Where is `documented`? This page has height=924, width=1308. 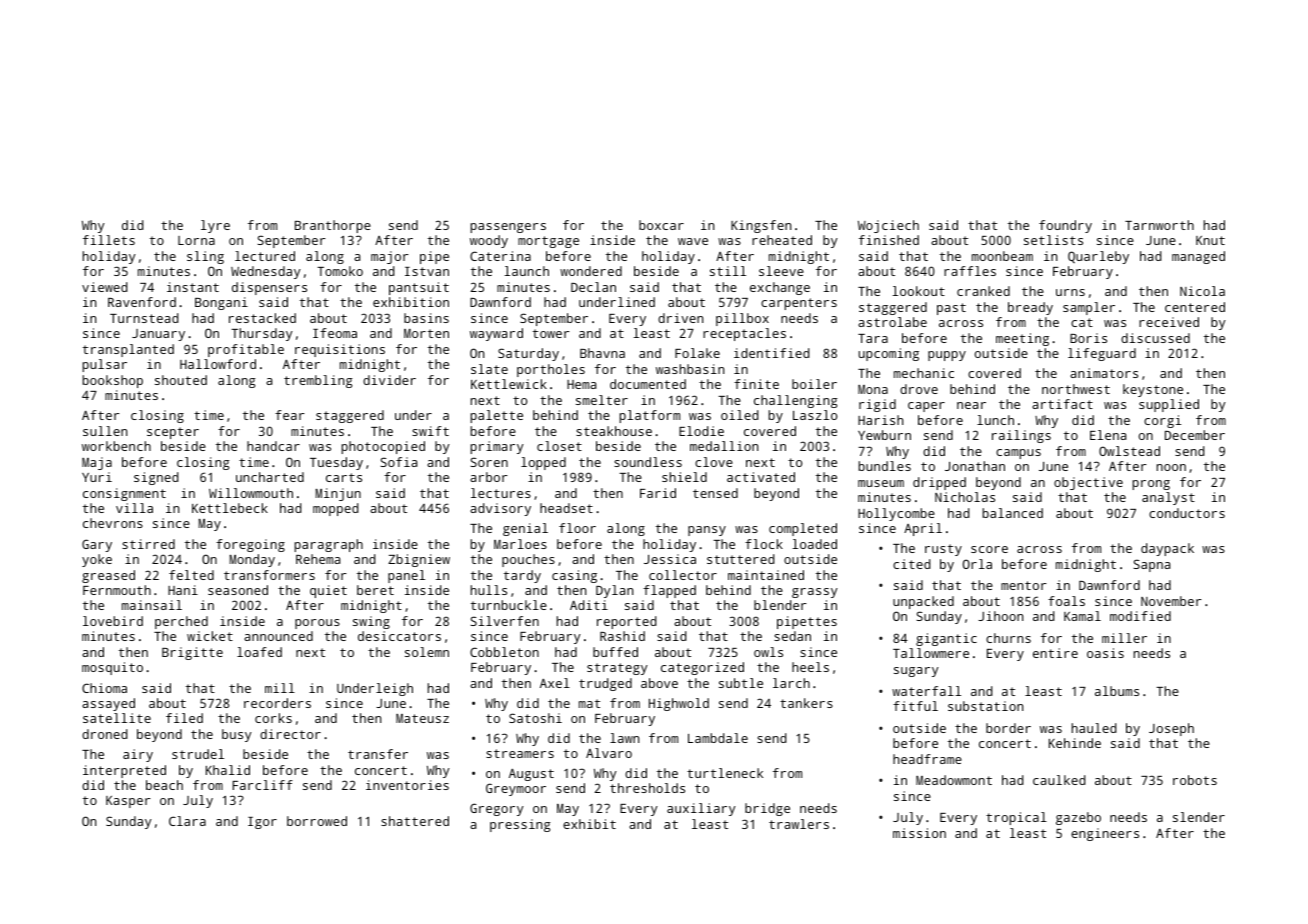
documented is located at coordinates (648, 384).
